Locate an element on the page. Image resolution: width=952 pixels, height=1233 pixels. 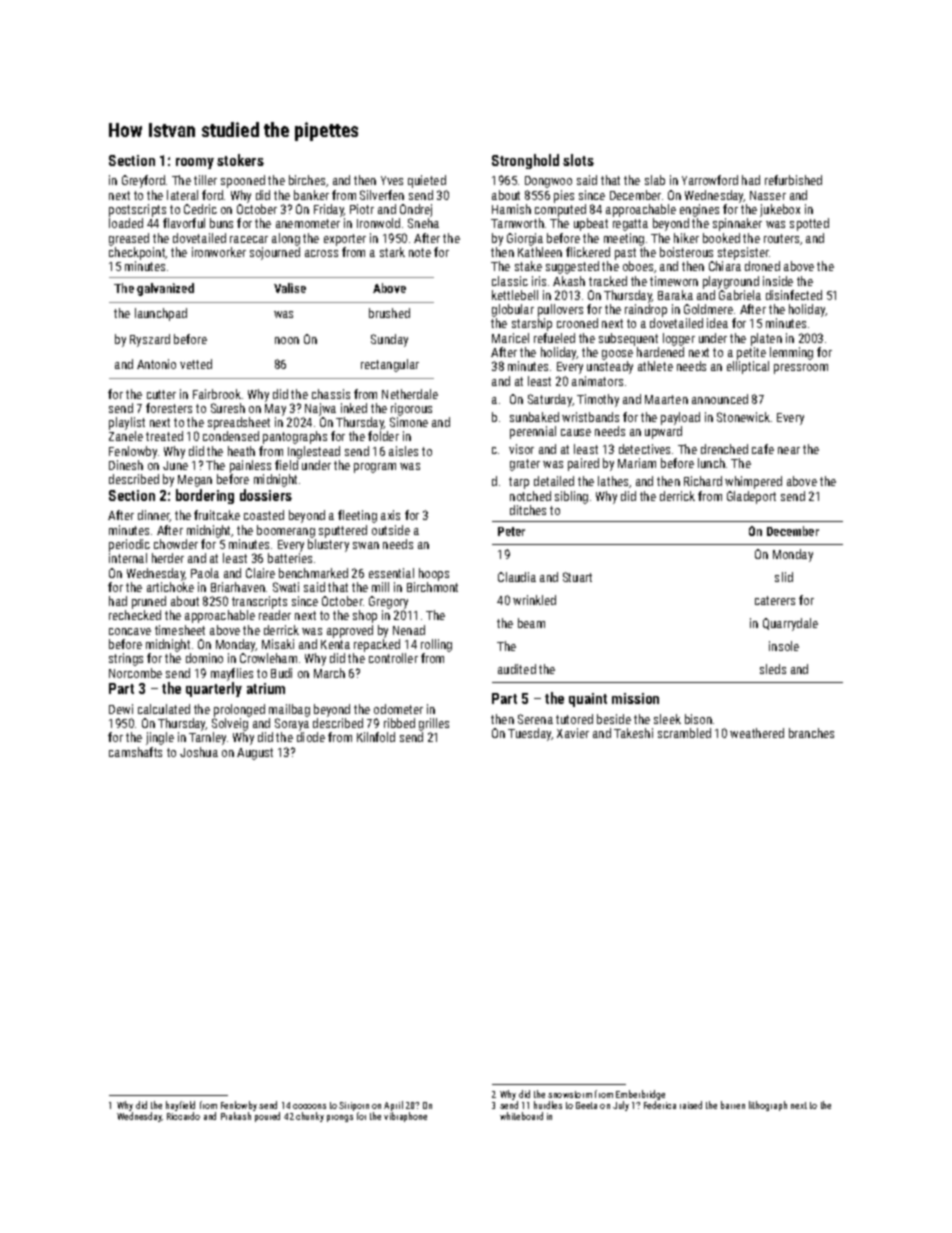
April is located at coordinates (393, 1106).
